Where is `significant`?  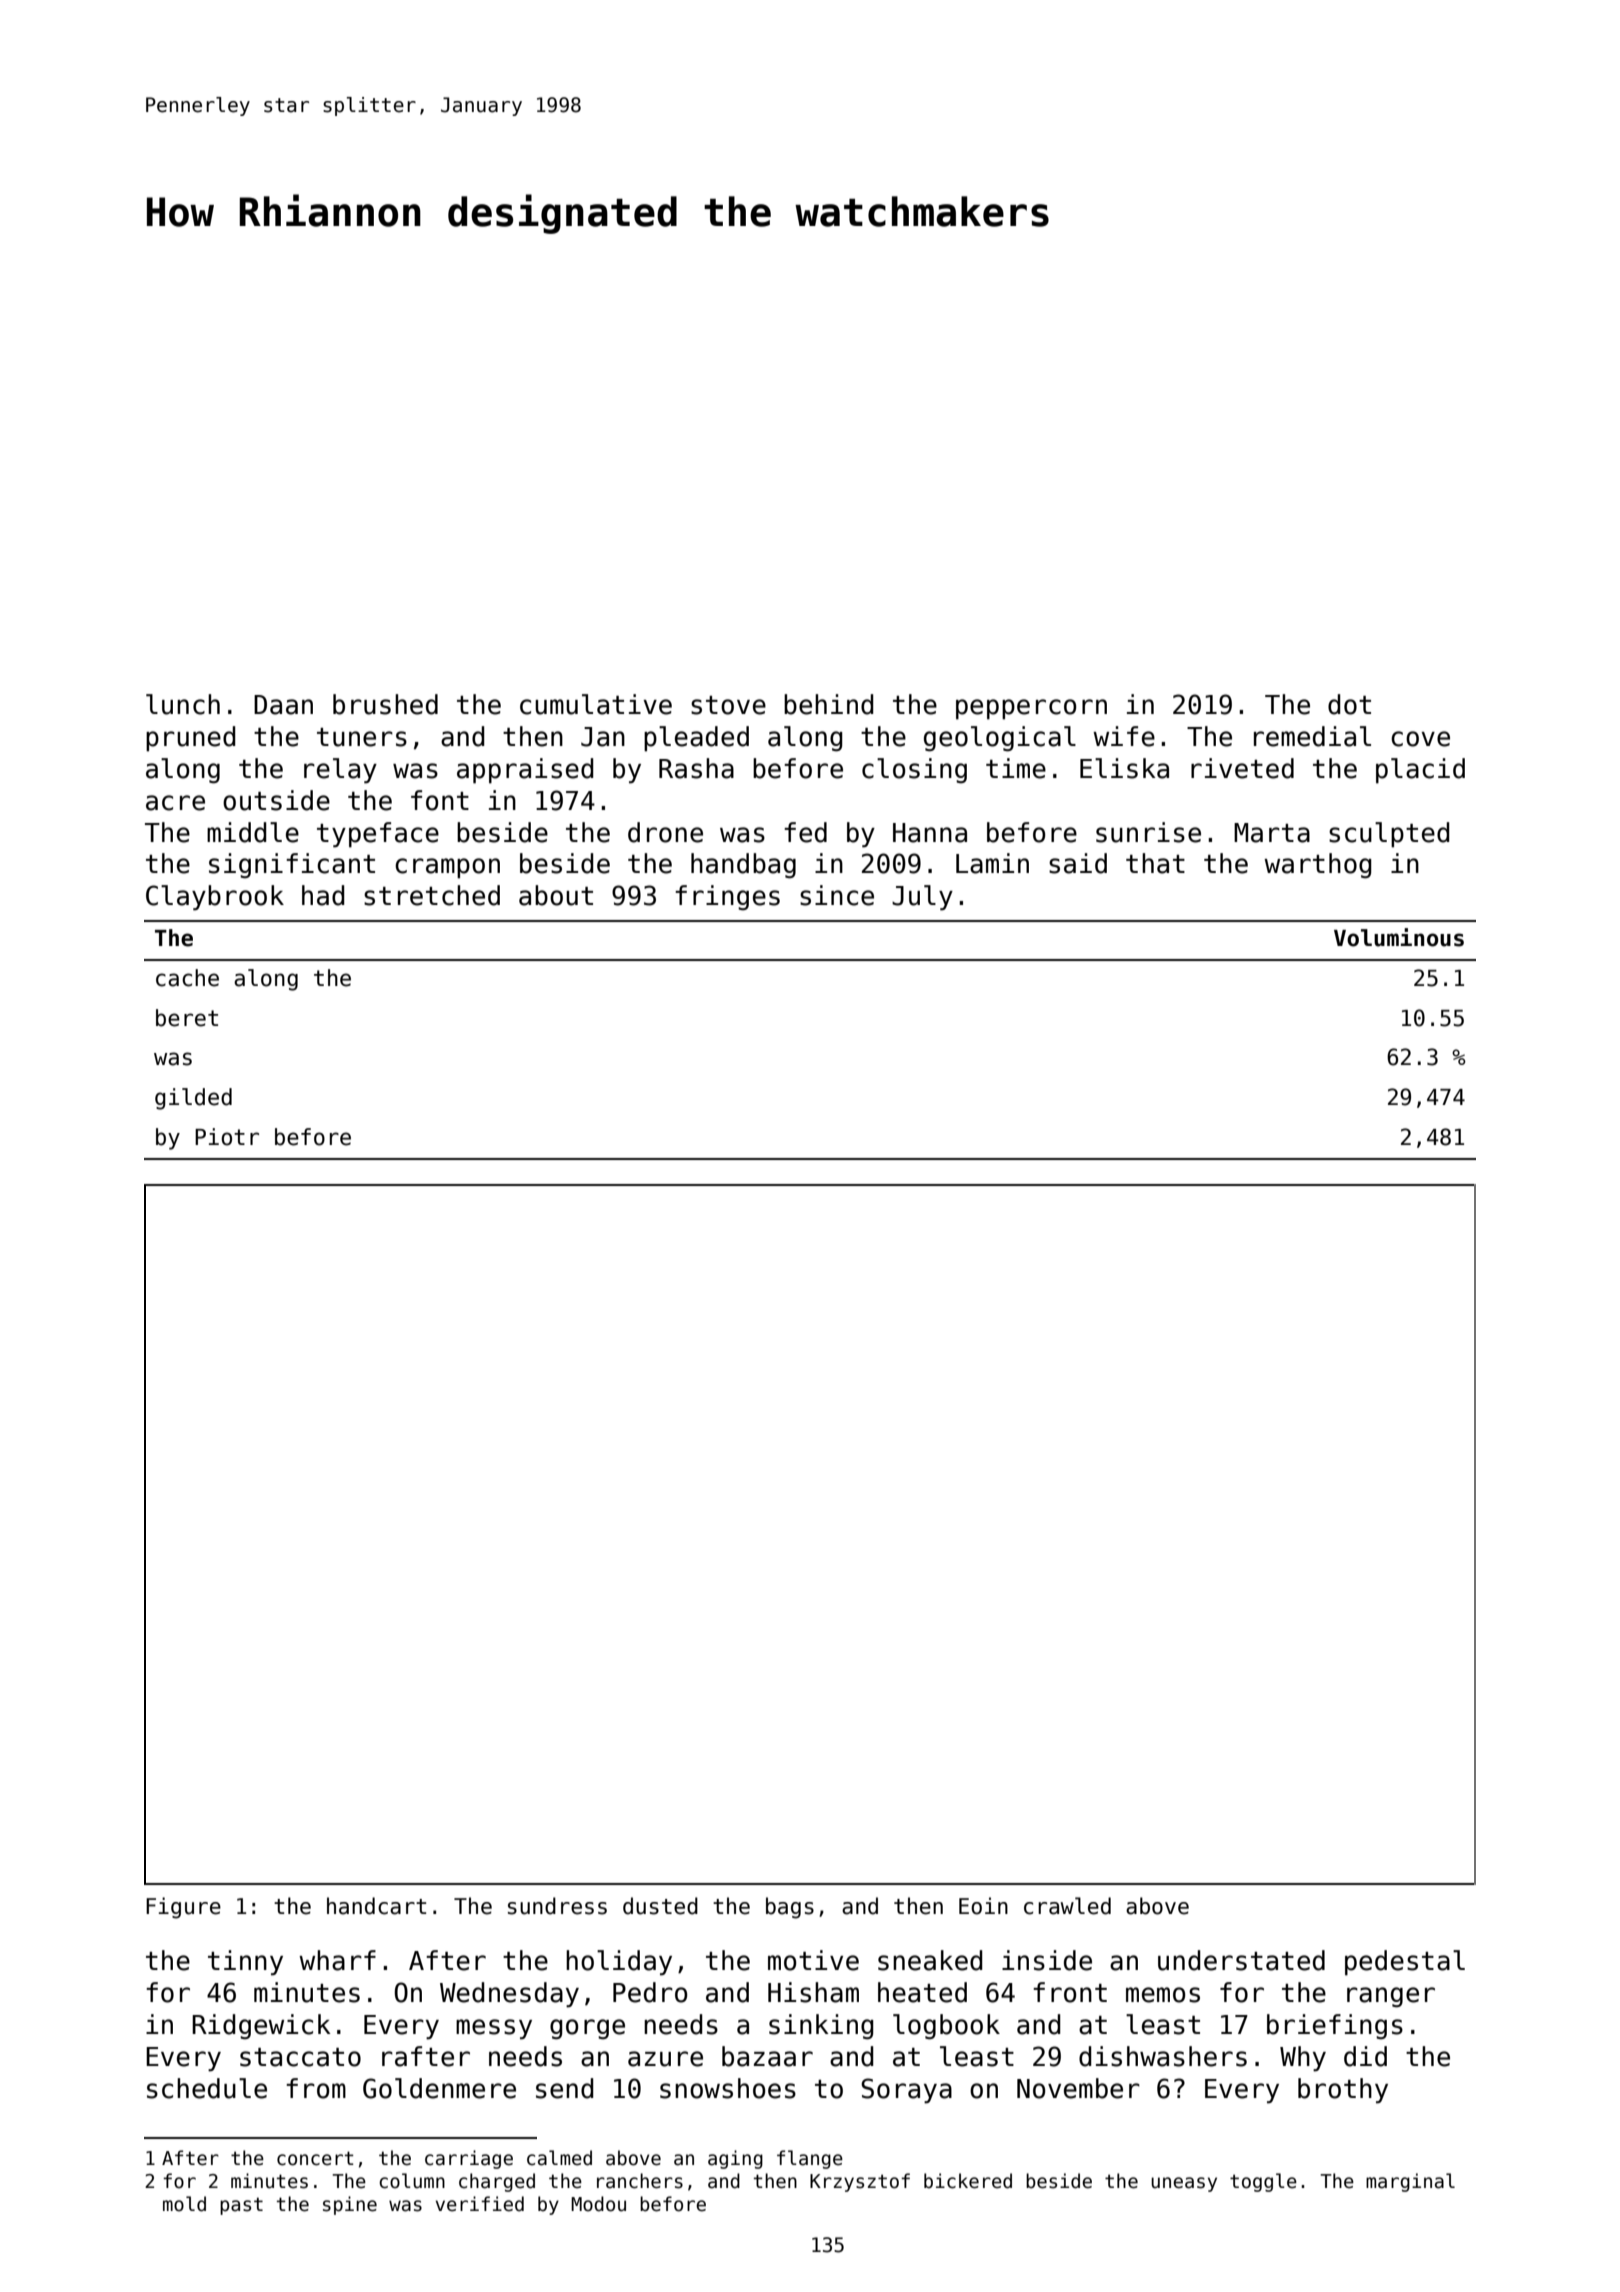
significant is located at coordinates (292, 866).
